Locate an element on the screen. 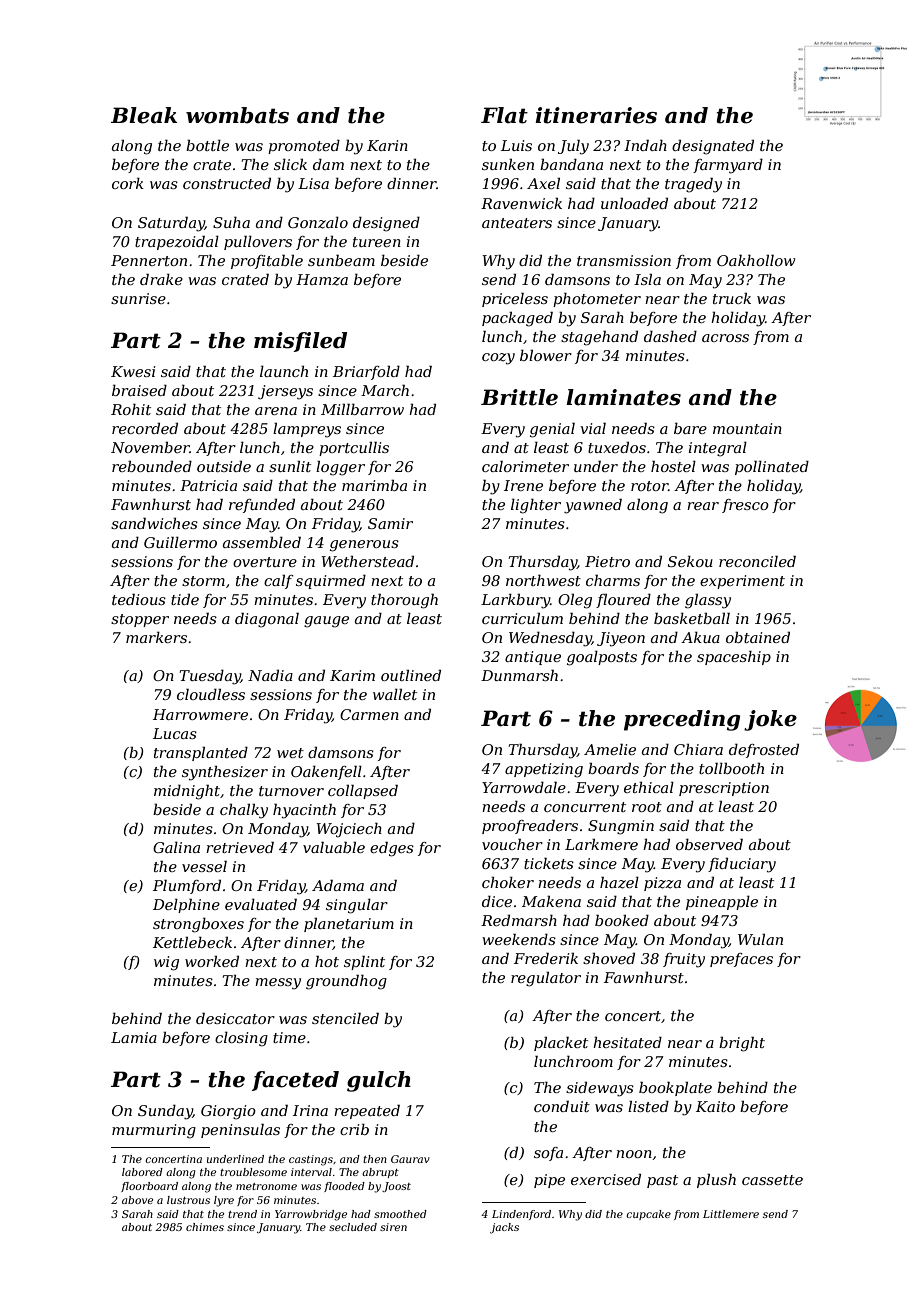  itineraries is located at coordinates (596, 115).
